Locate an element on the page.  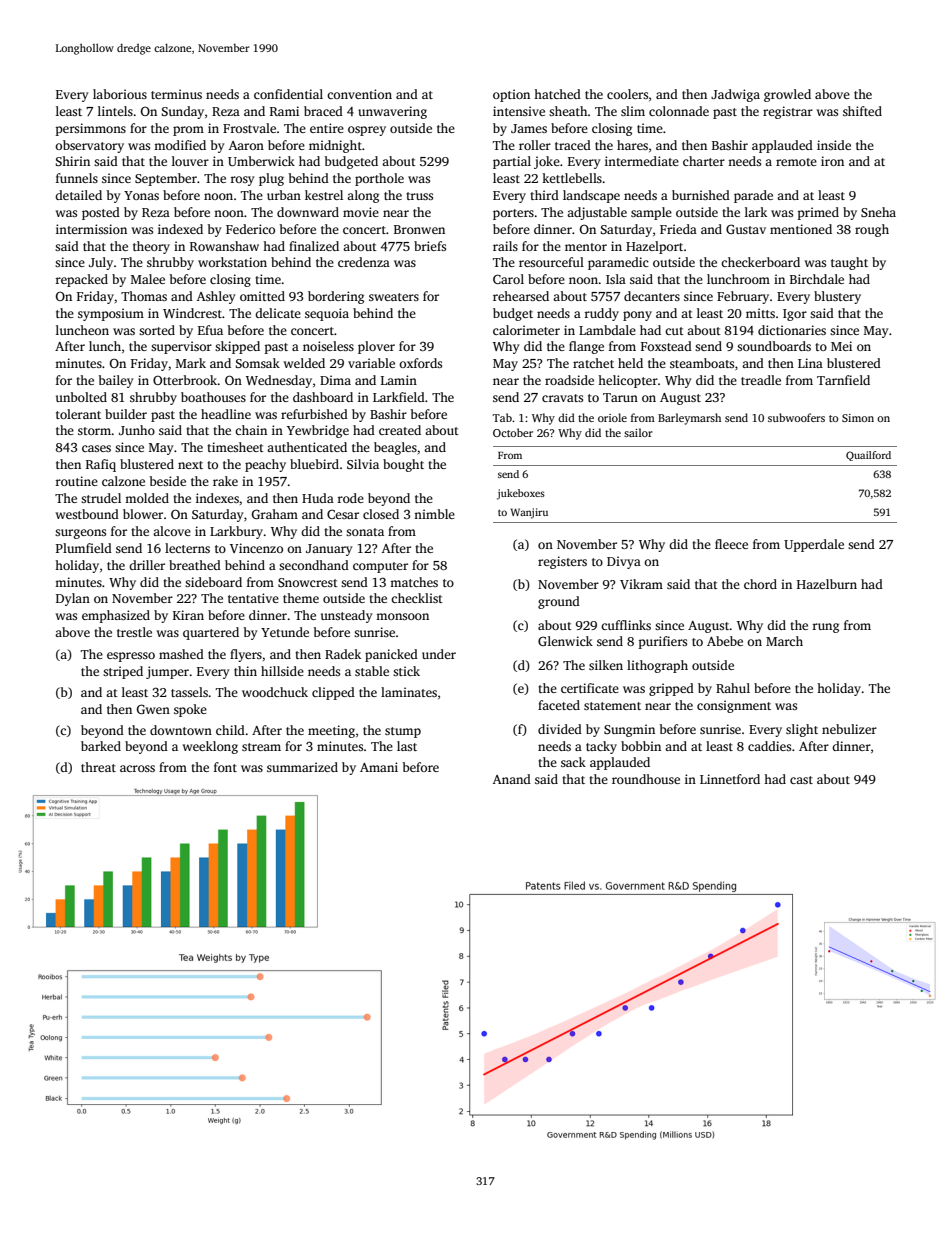
intermediate is located at coordinates (642, 161).
